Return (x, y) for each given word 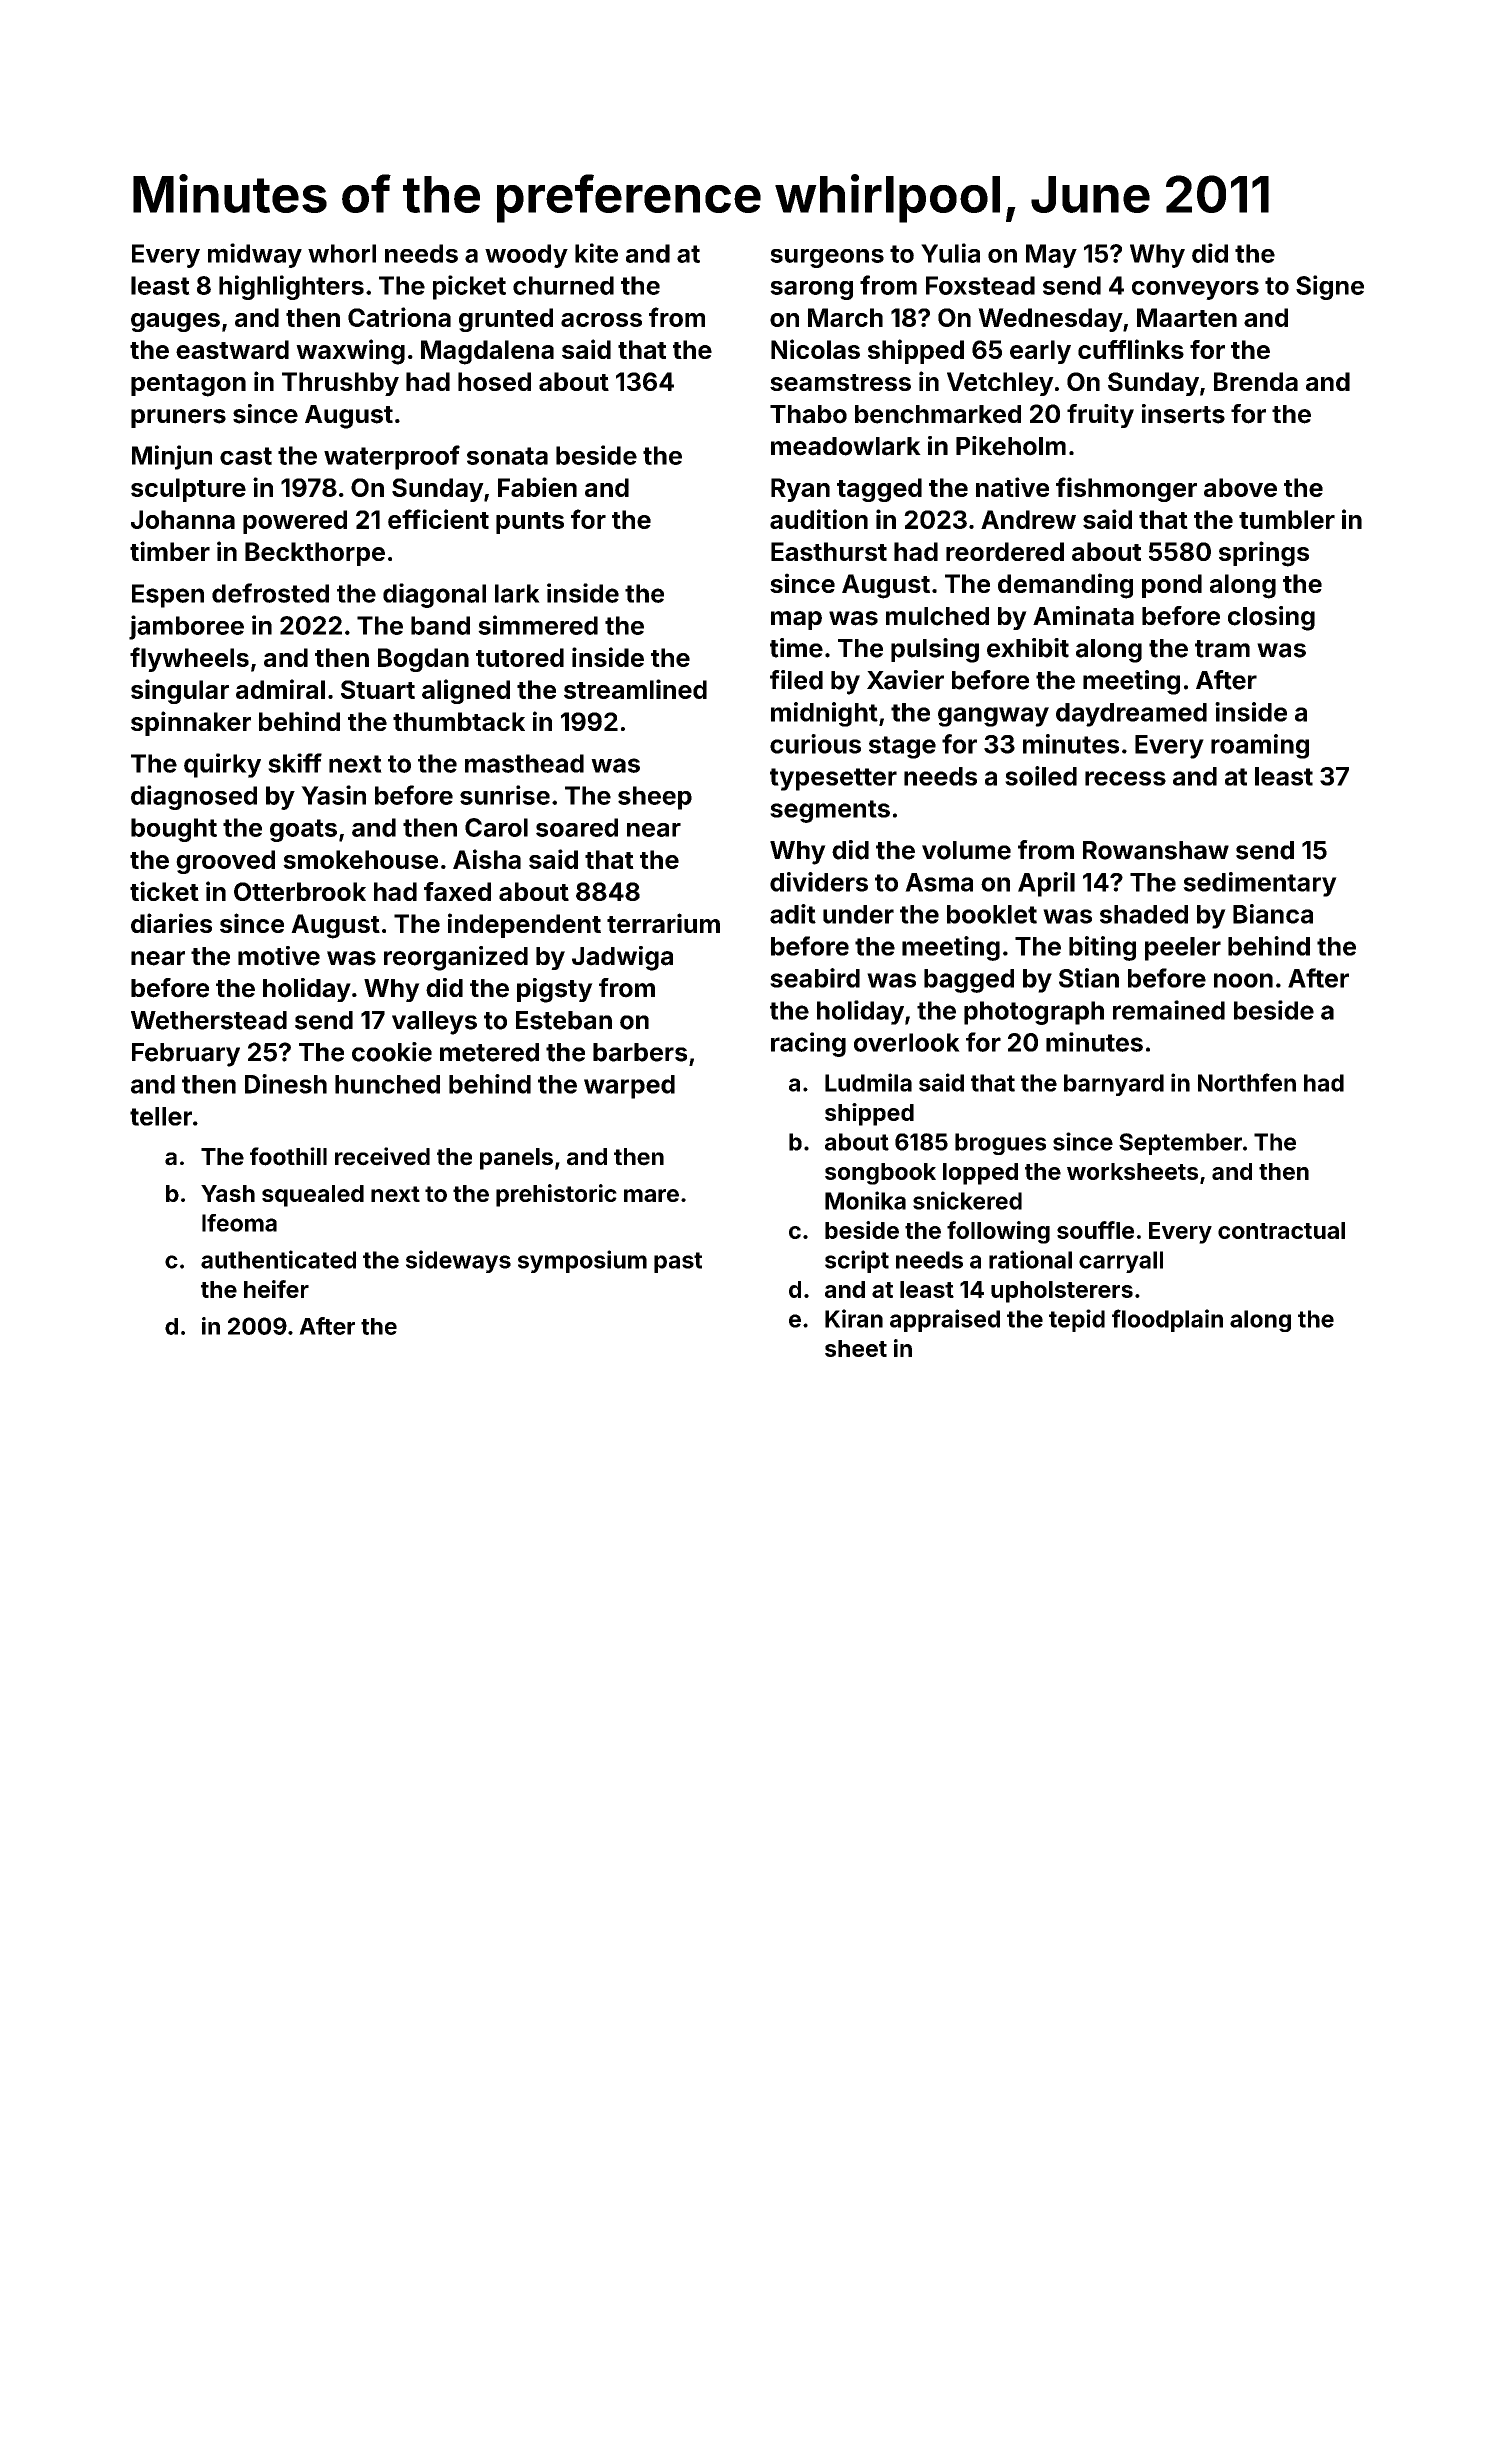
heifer (276, 1289)
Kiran (854, 1318)
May (1051, 256)
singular (180, 691)
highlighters (291, 287)
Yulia (950, 253)
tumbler (1287, 519)
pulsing (935, 650)
